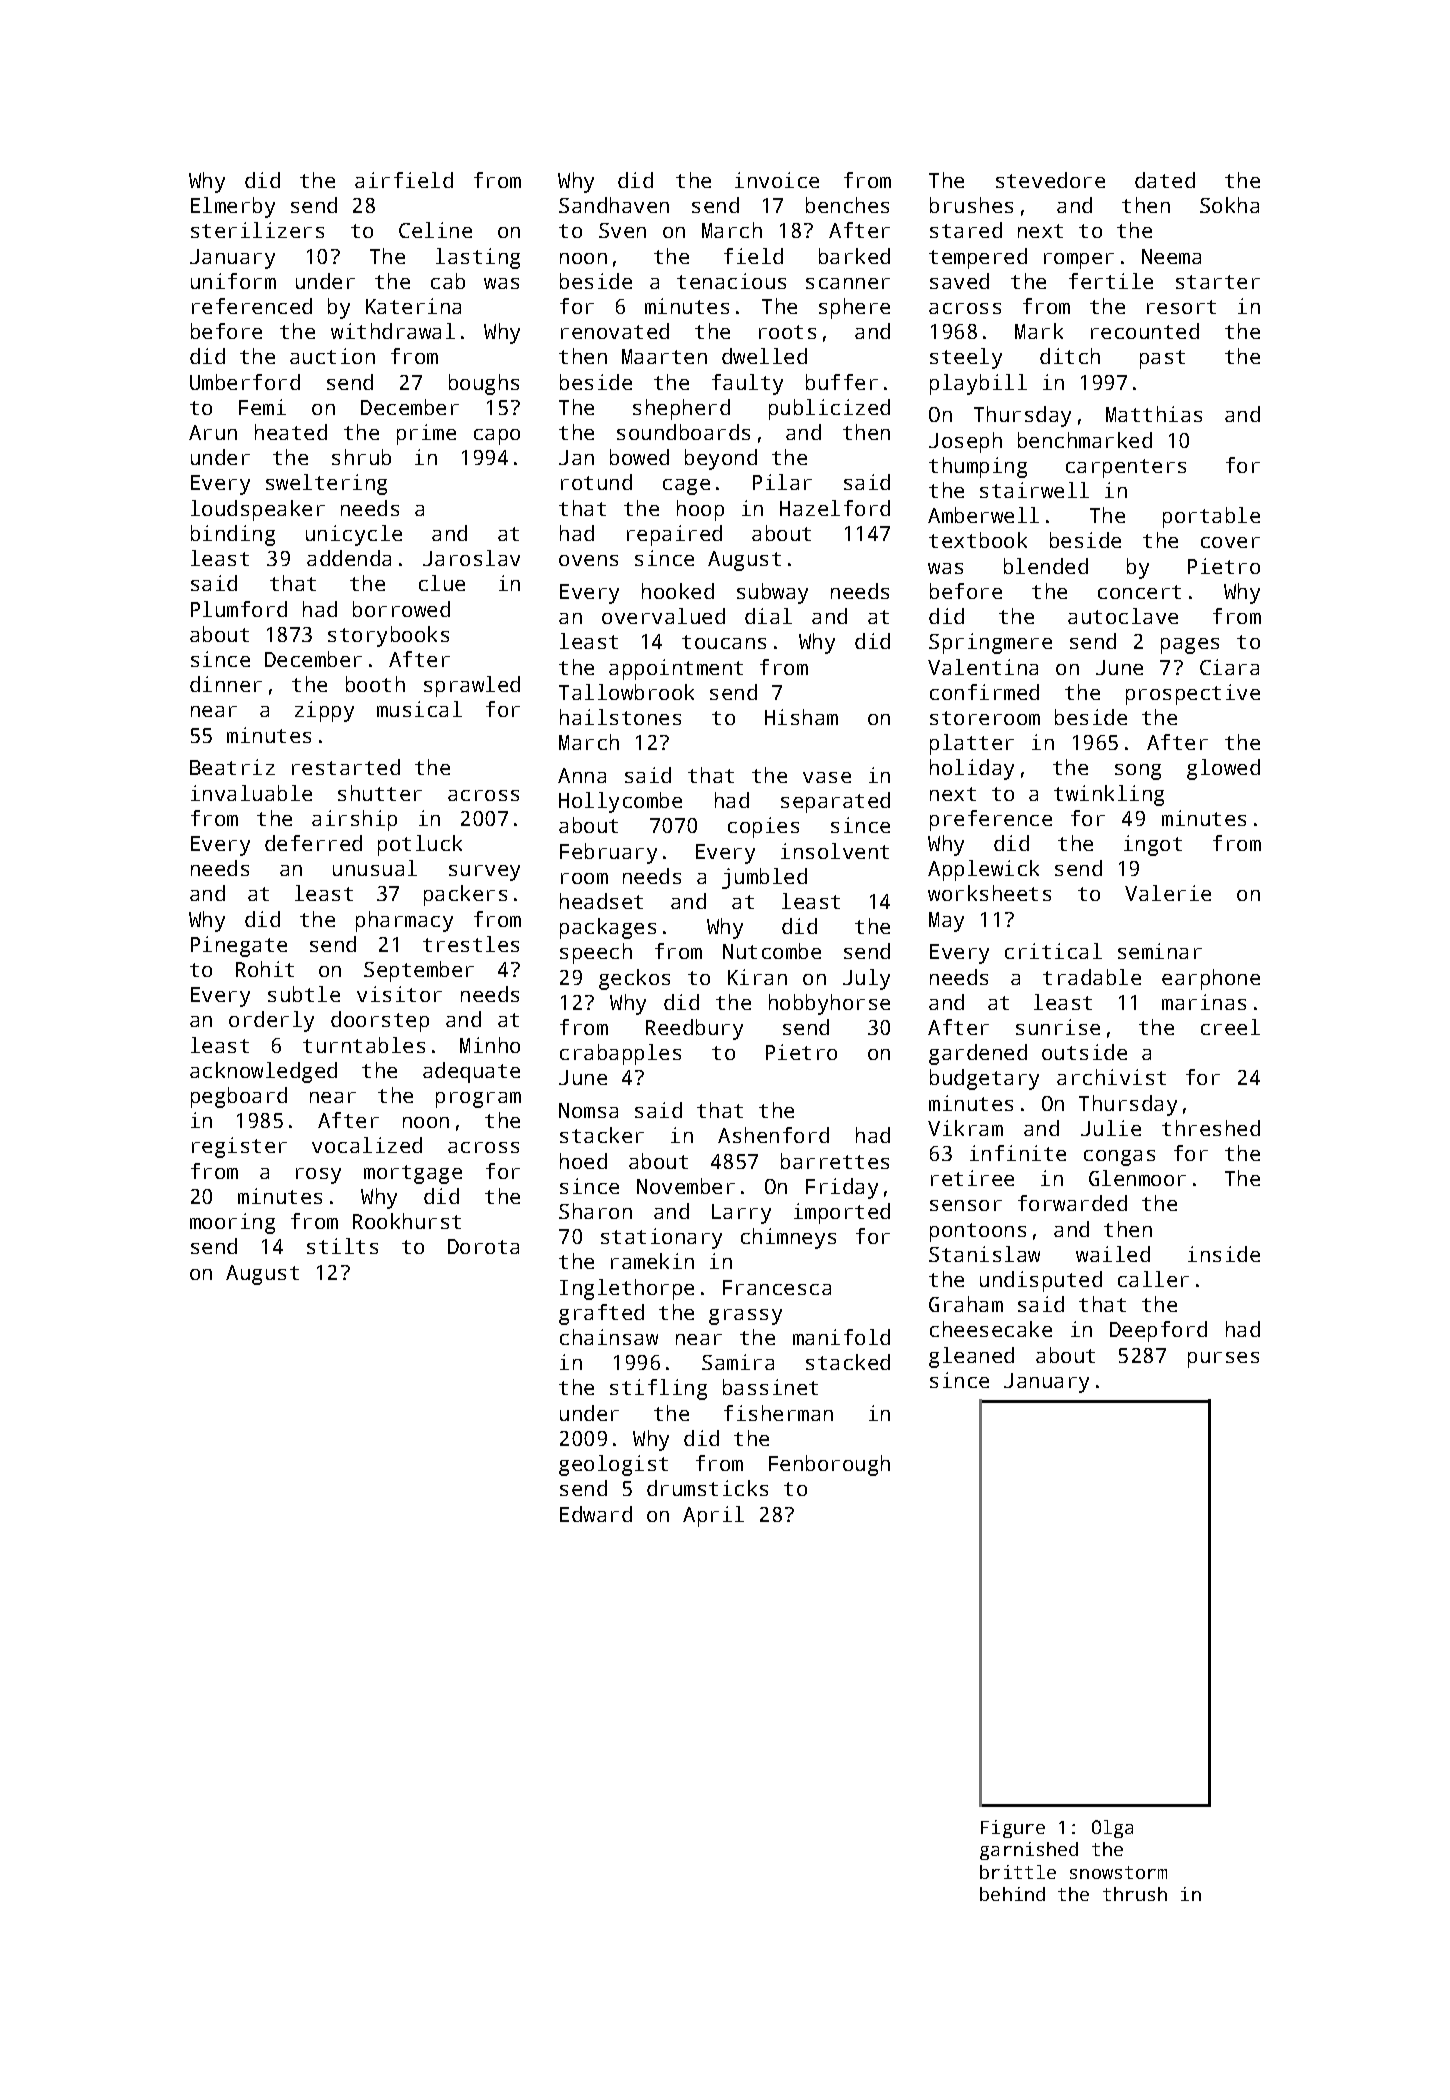 This document has width=1450, height=2100. Describe the element at coordinates (1084, 1052) in the document. I see `outside` at that location.
